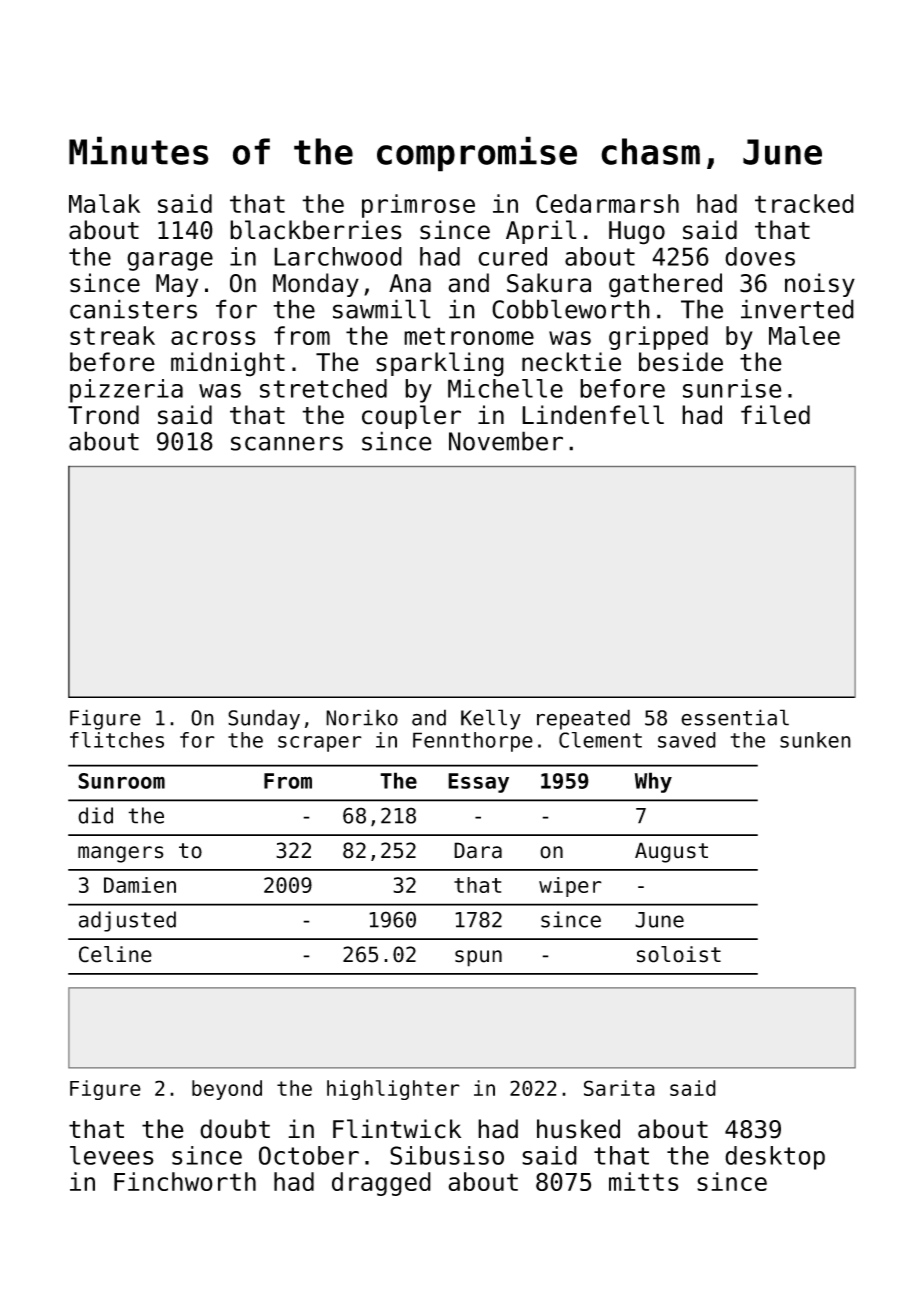  I want to click on November, so click(506, 441).
